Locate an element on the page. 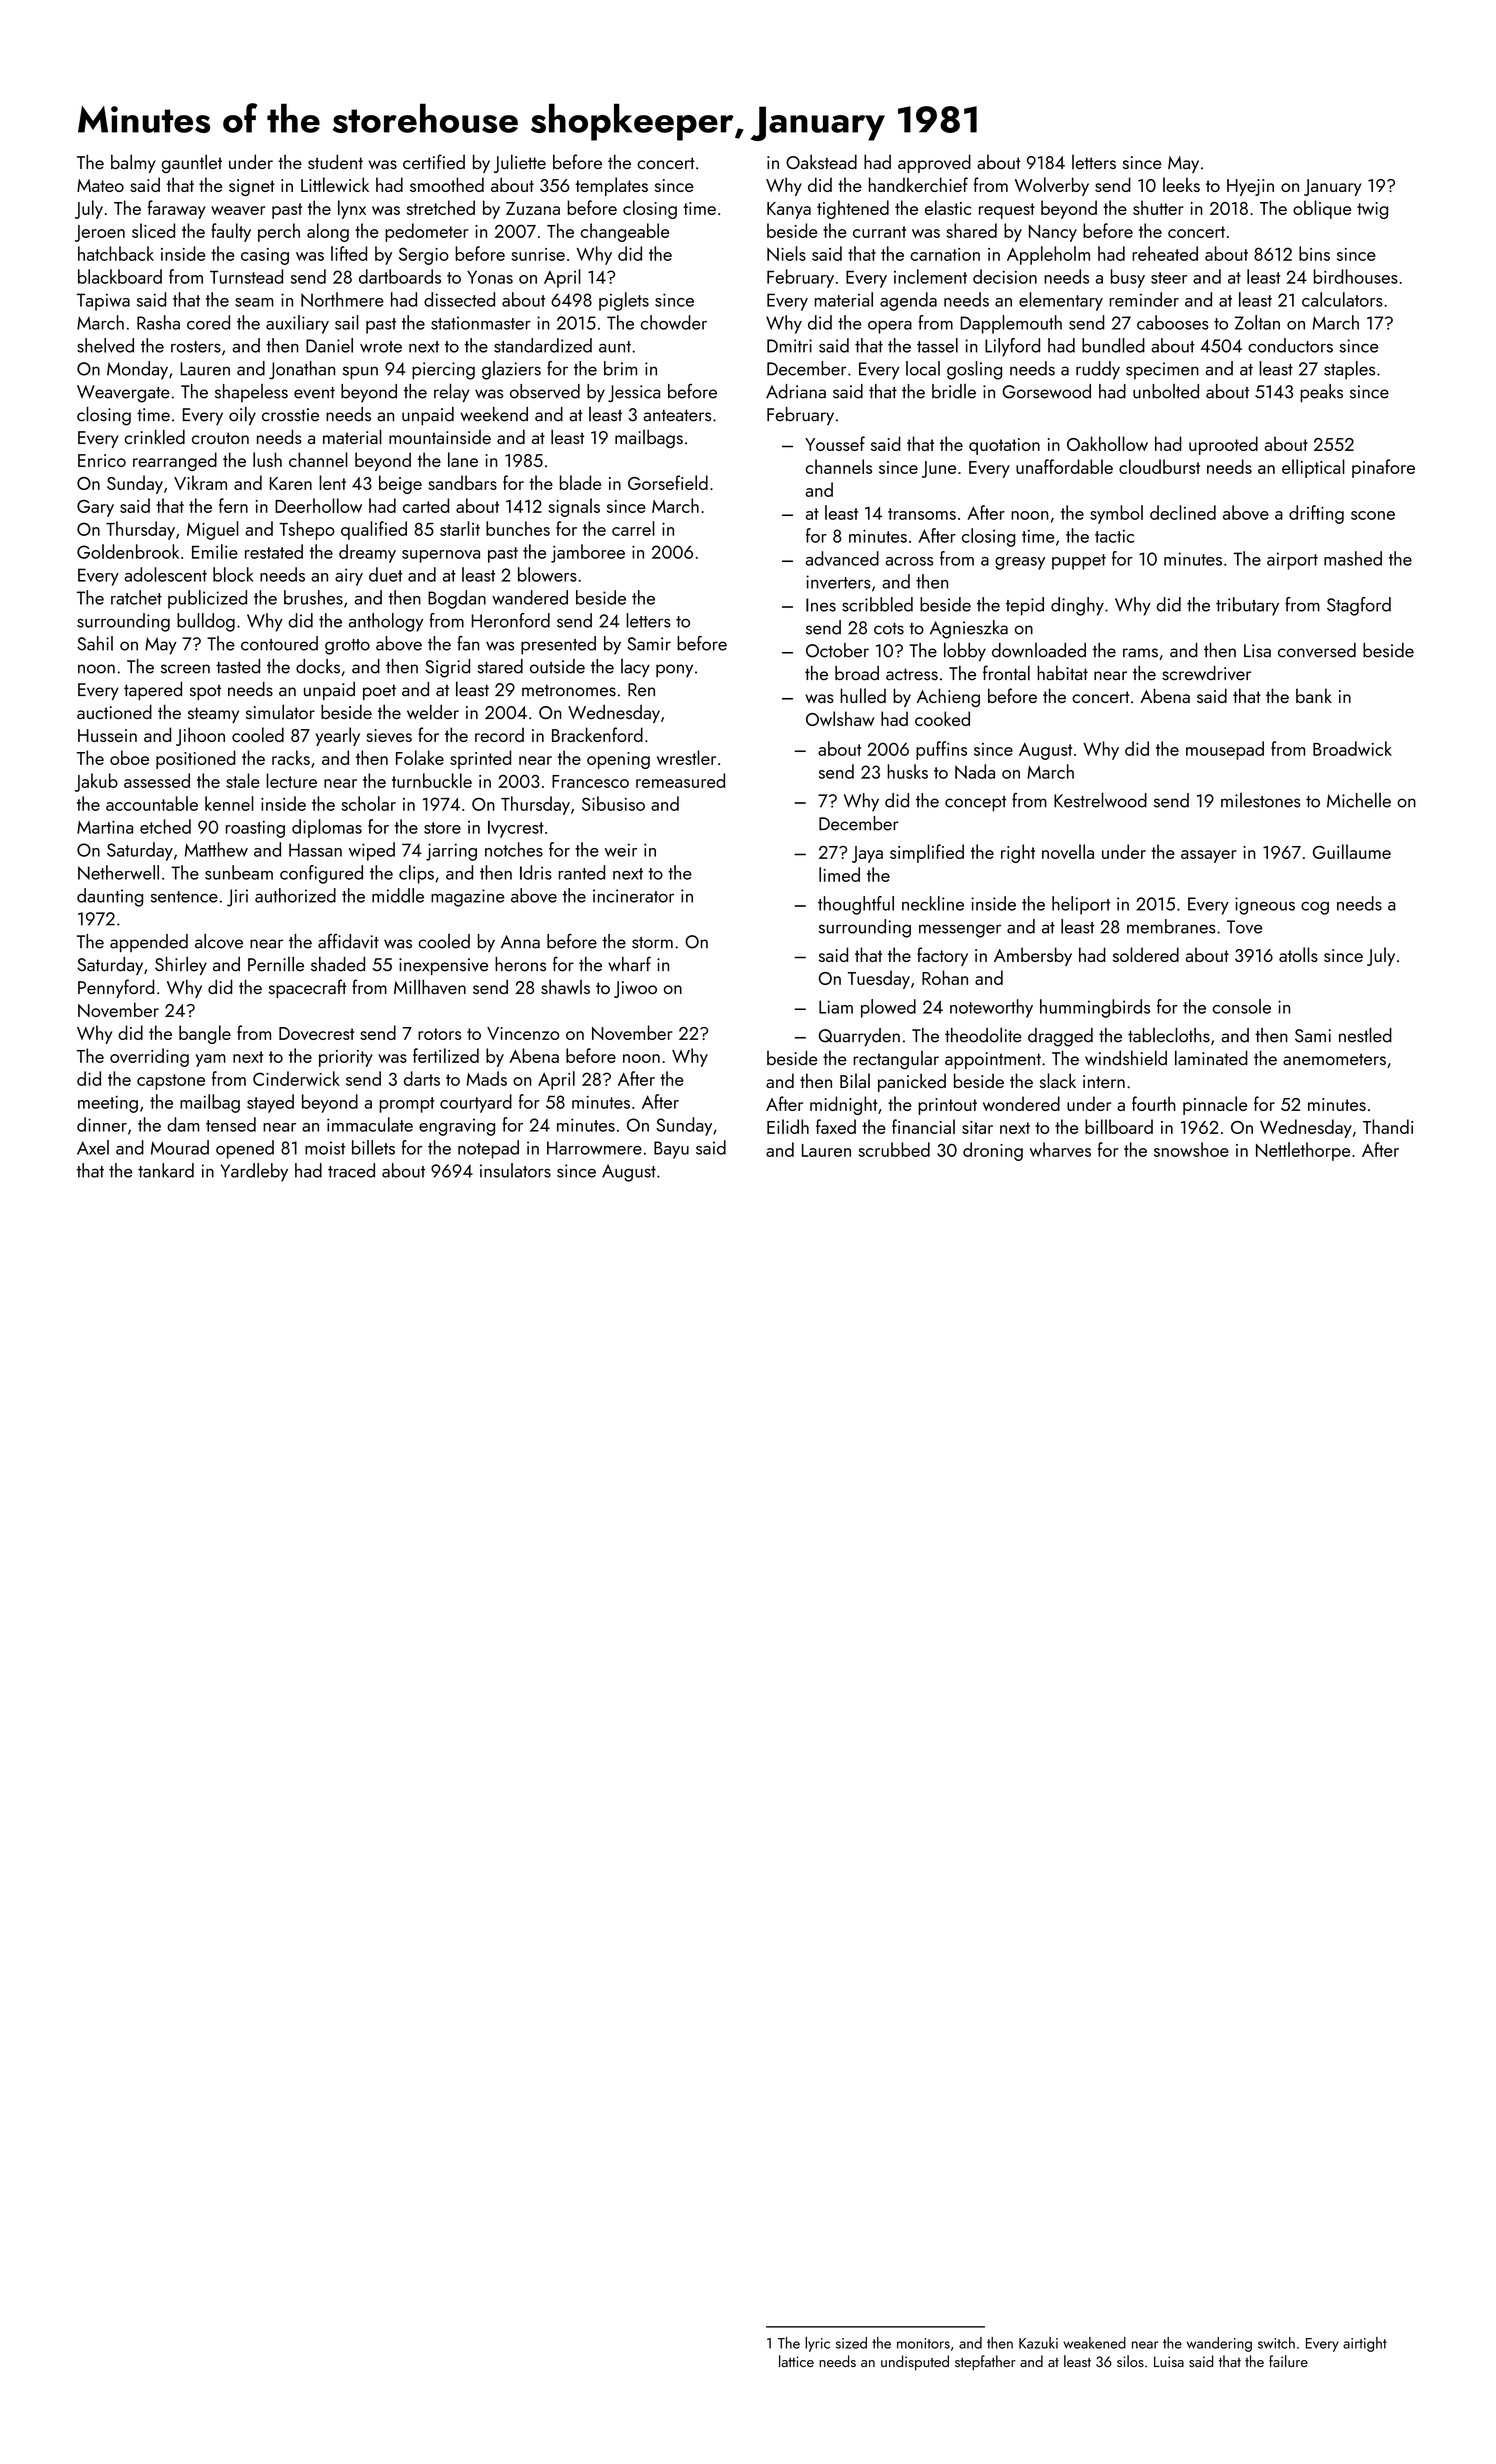 Image resolution: width=1496 pixels, height=2464 pixels. lattice is located at coordinates (796, 2361).
